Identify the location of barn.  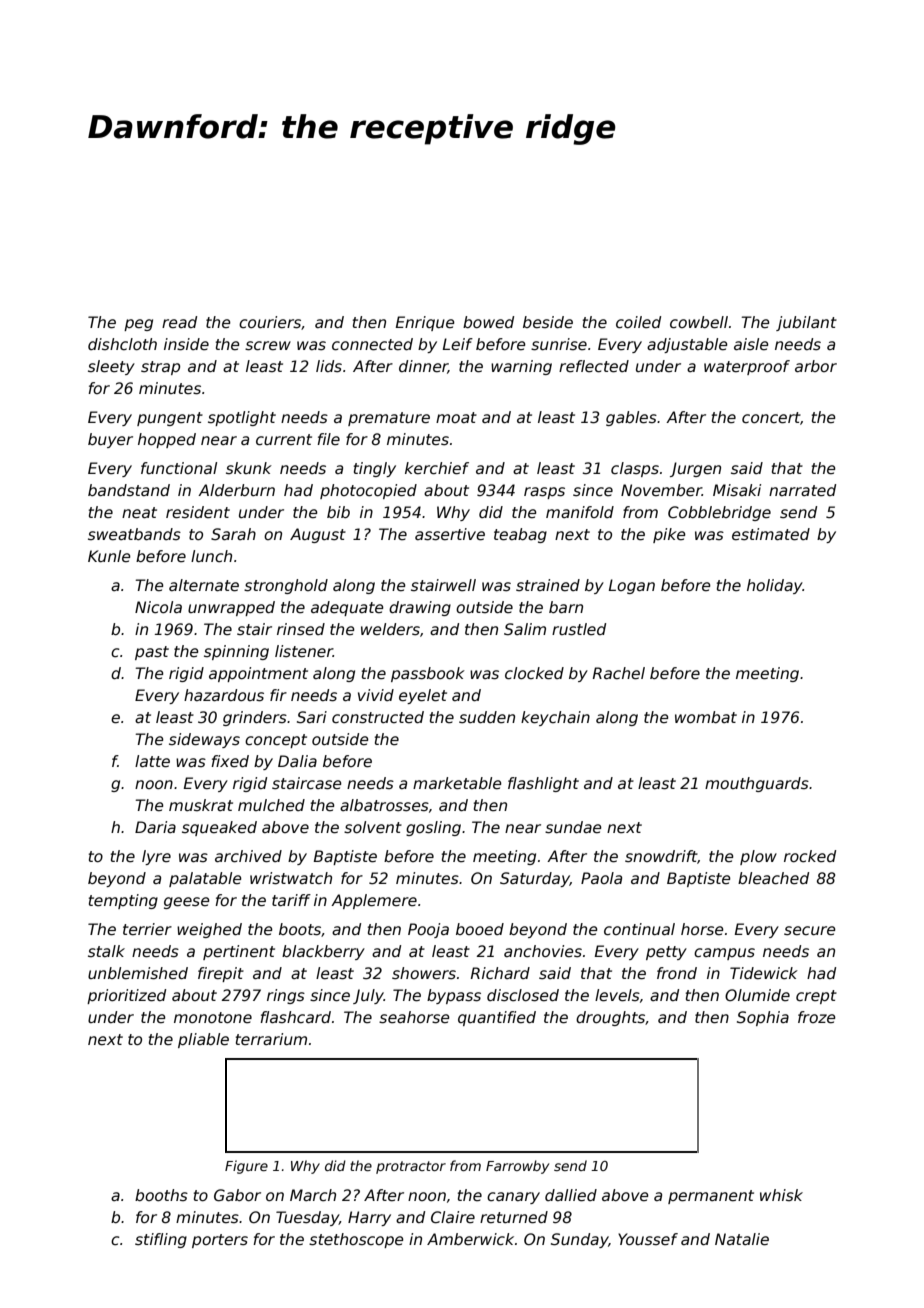
(566, 607).
